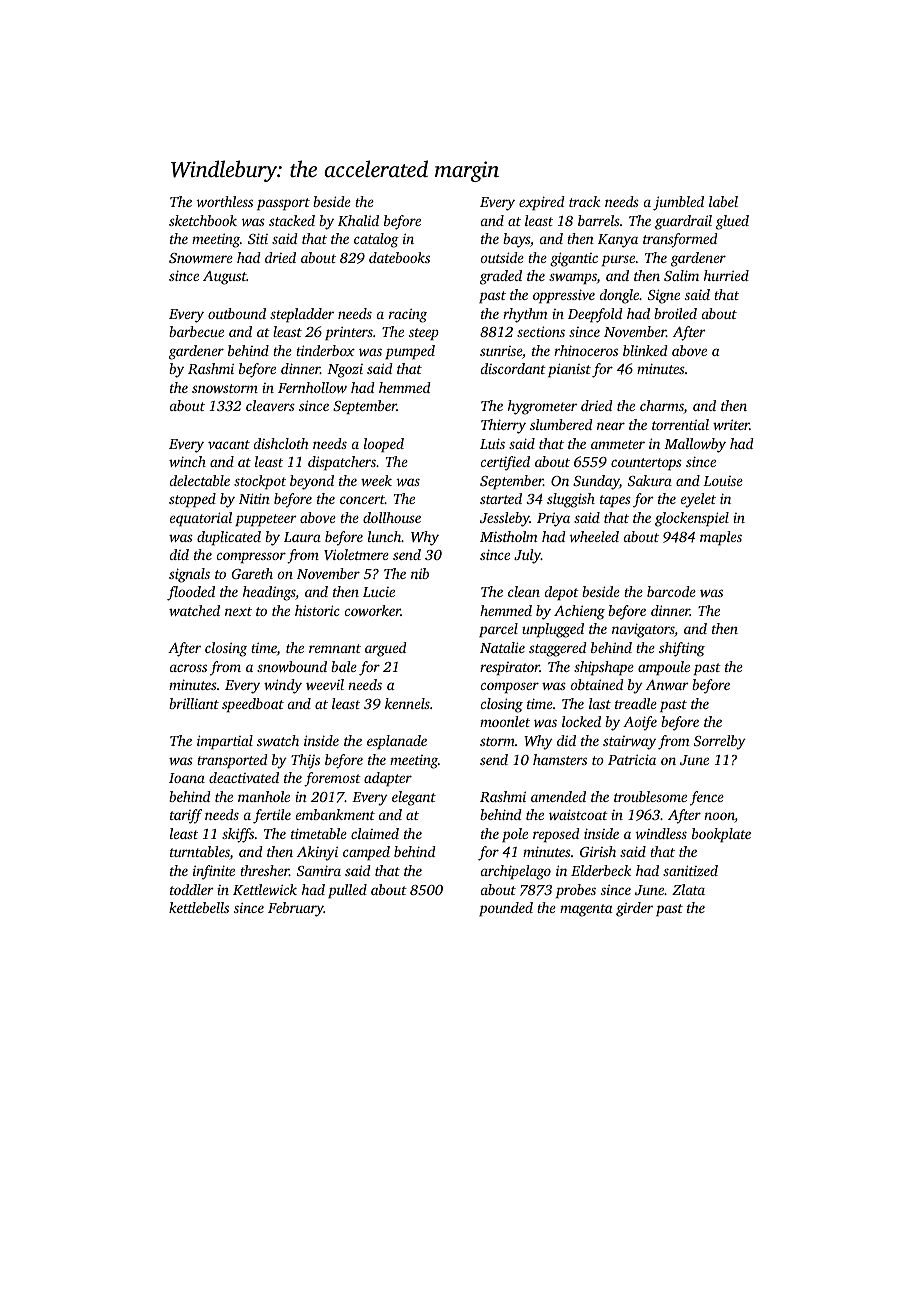 The height and width of the screenshot is (1311, 924). What do you see at coordinates (723, 481) in the screenshot?
I see `Louise` at bounding box center [723, 481].
